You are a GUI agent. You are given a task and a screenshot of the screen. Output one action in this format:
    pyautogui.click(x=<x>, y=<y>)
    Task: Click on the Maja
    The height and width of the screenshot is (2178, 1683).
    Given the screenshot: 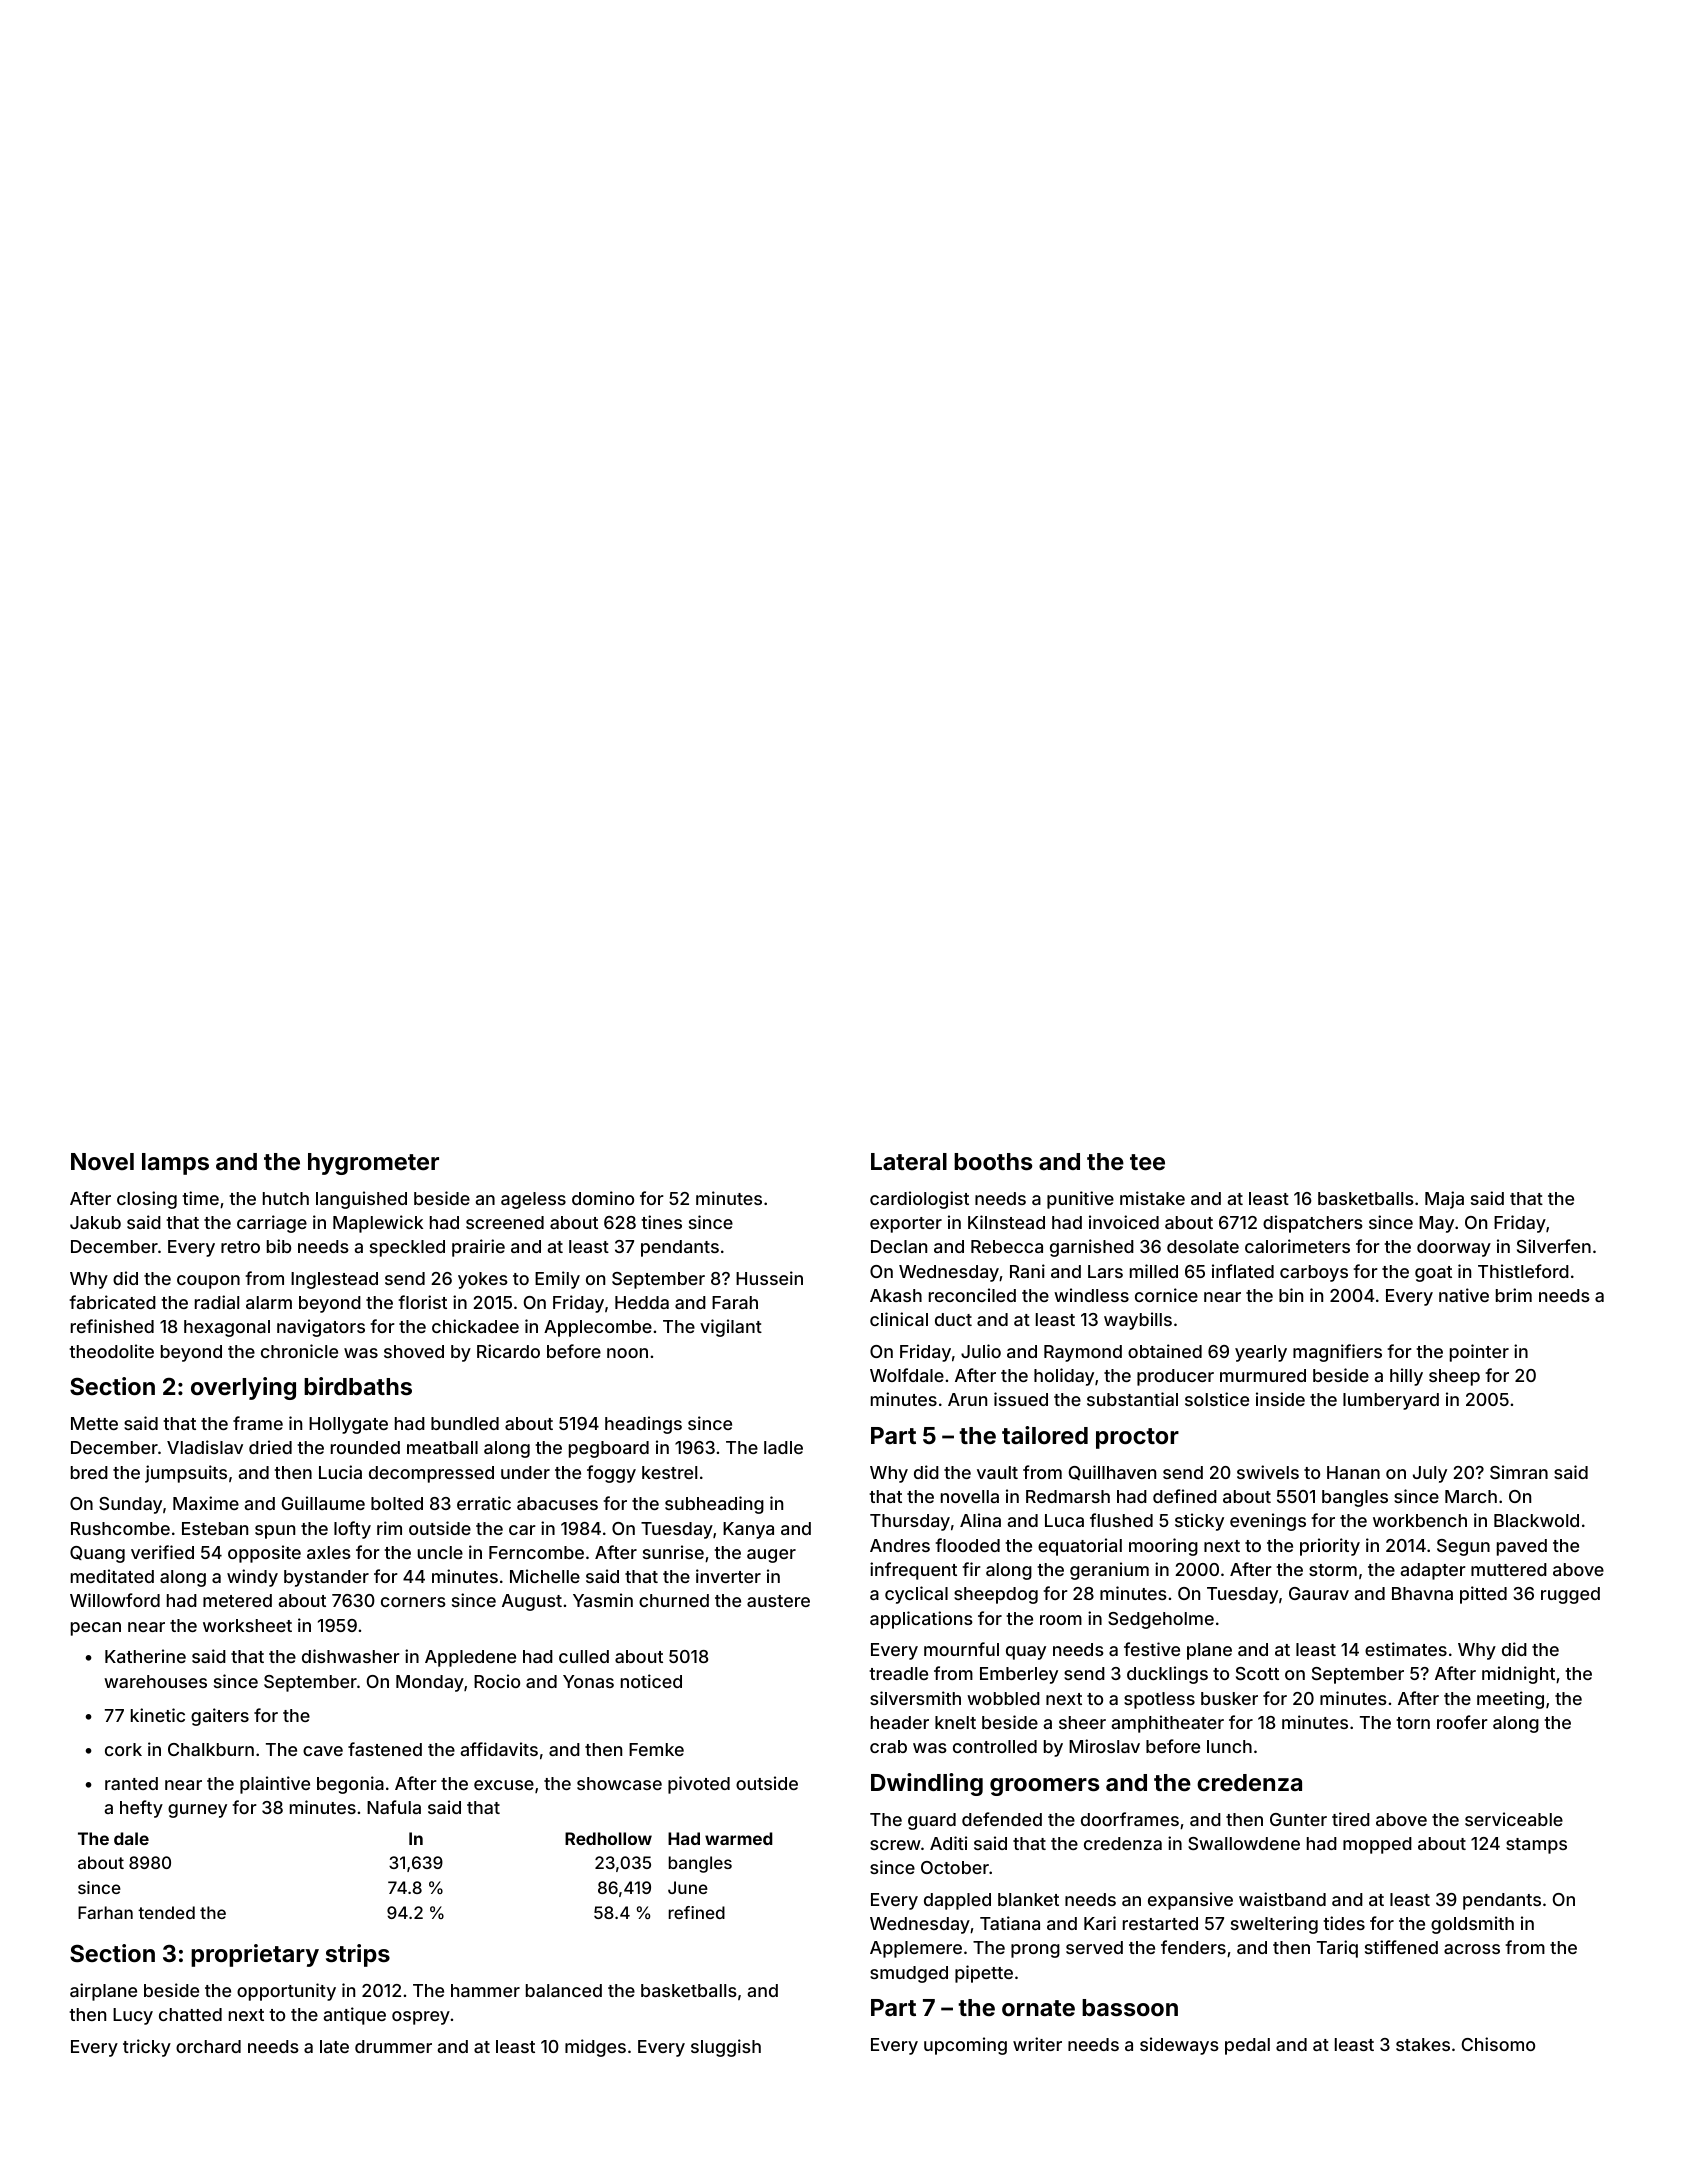 What is the action you would take?
    pyautogui.click(x=1444, y=1200)
